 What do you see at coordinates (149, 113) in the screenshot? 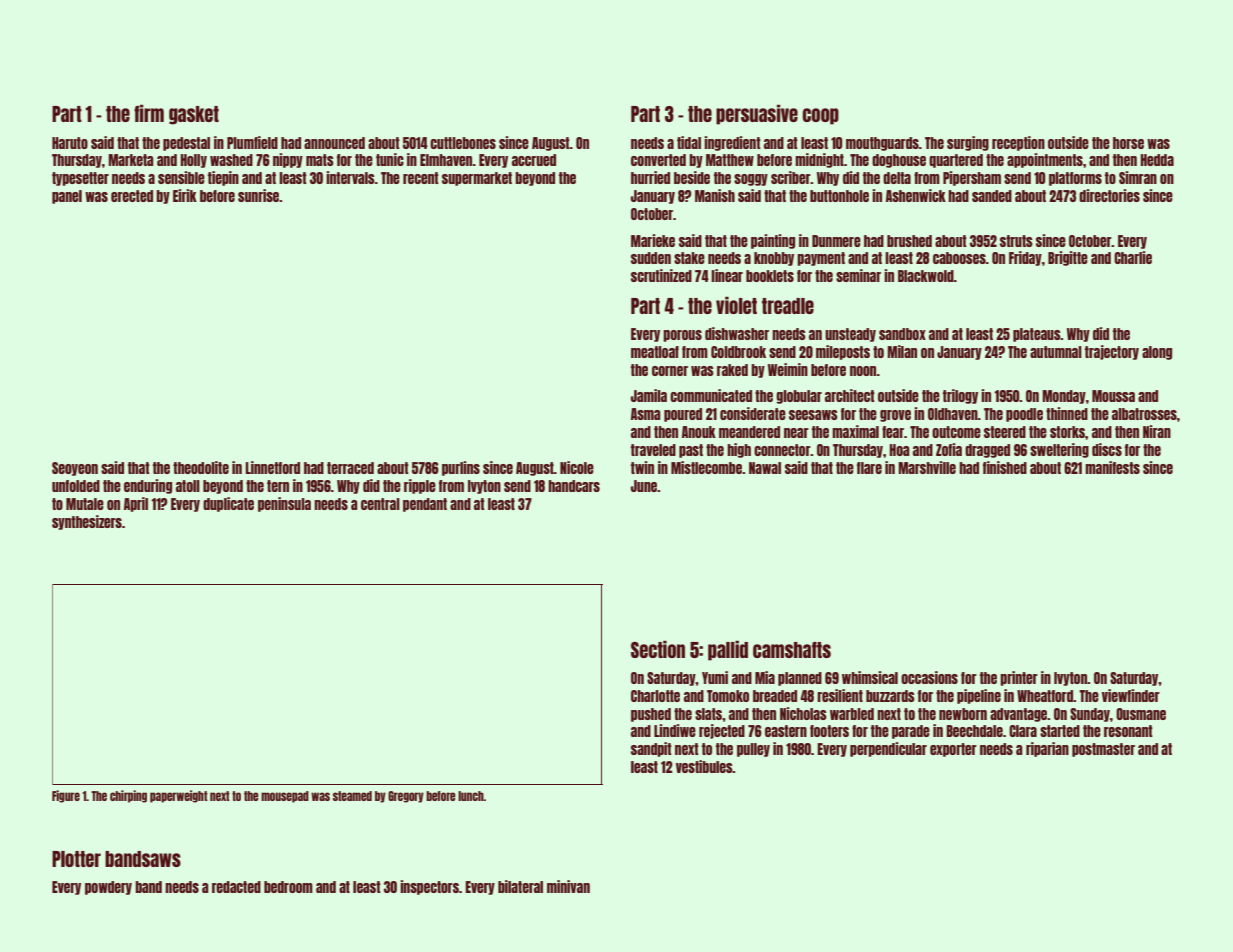
I see `firm` at bounding box center [149, 113].
